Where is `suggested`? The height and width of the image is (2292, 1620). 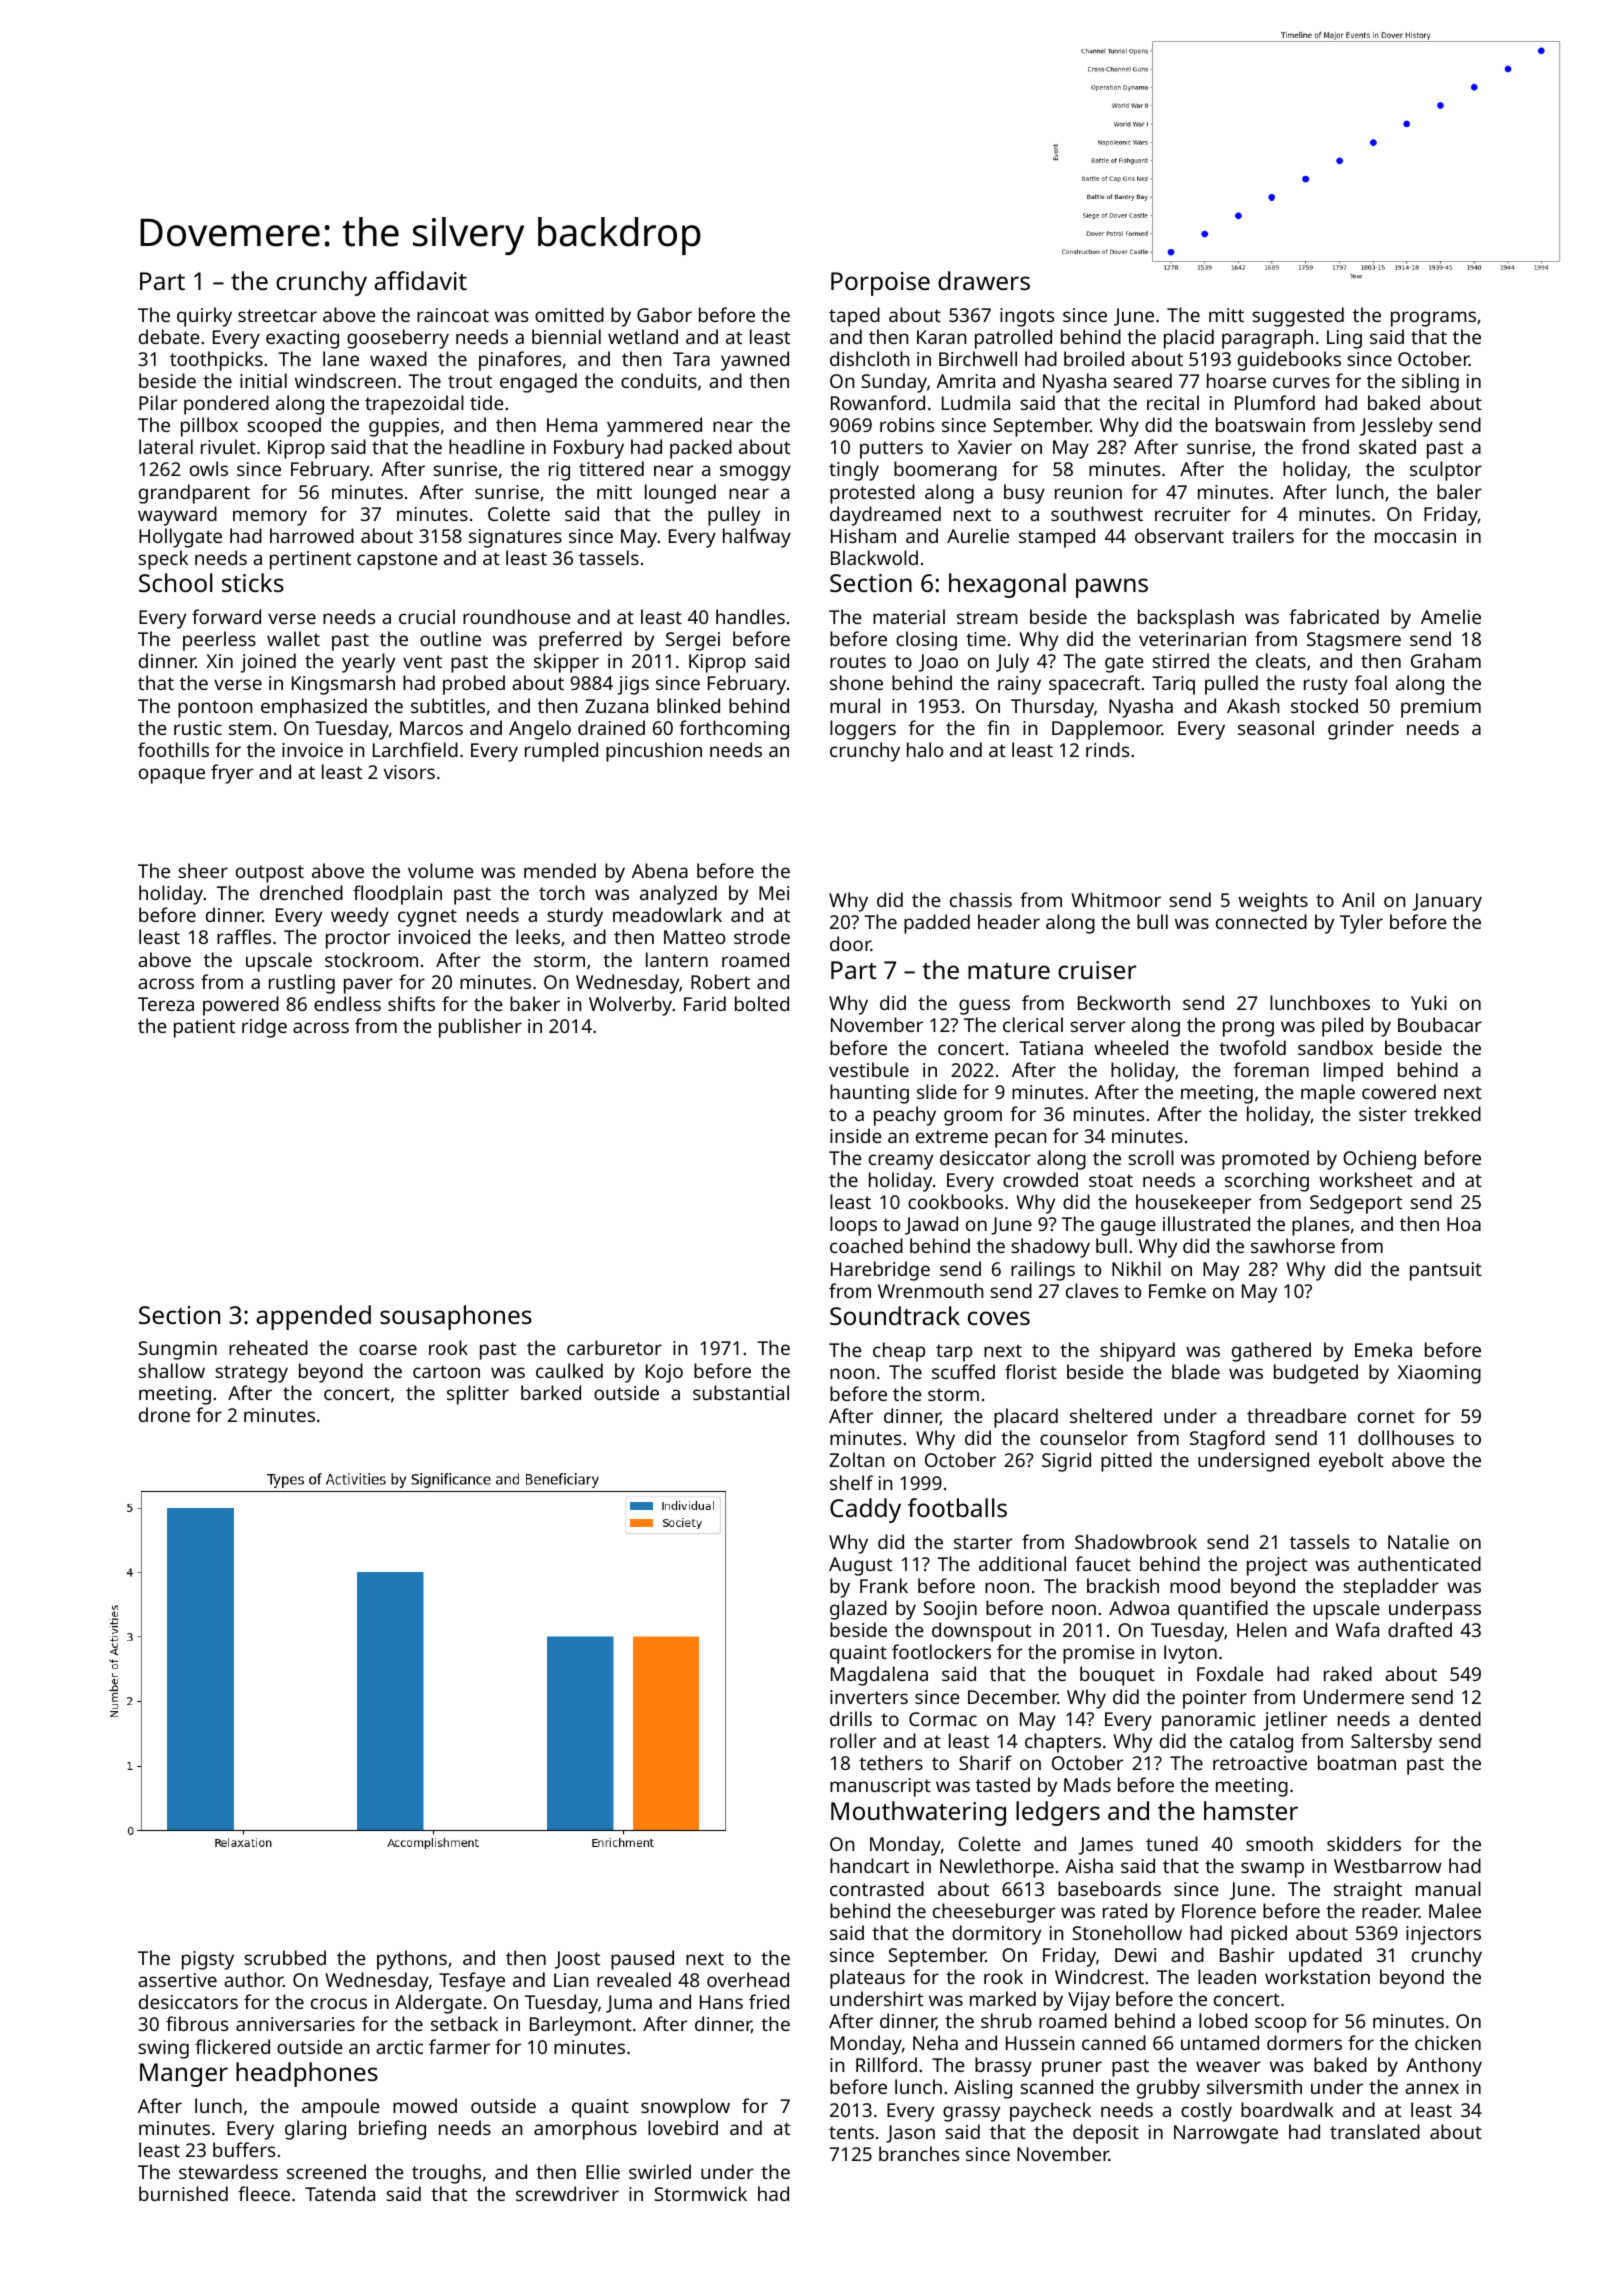 suggested is located at coordinates (1298, 317).
